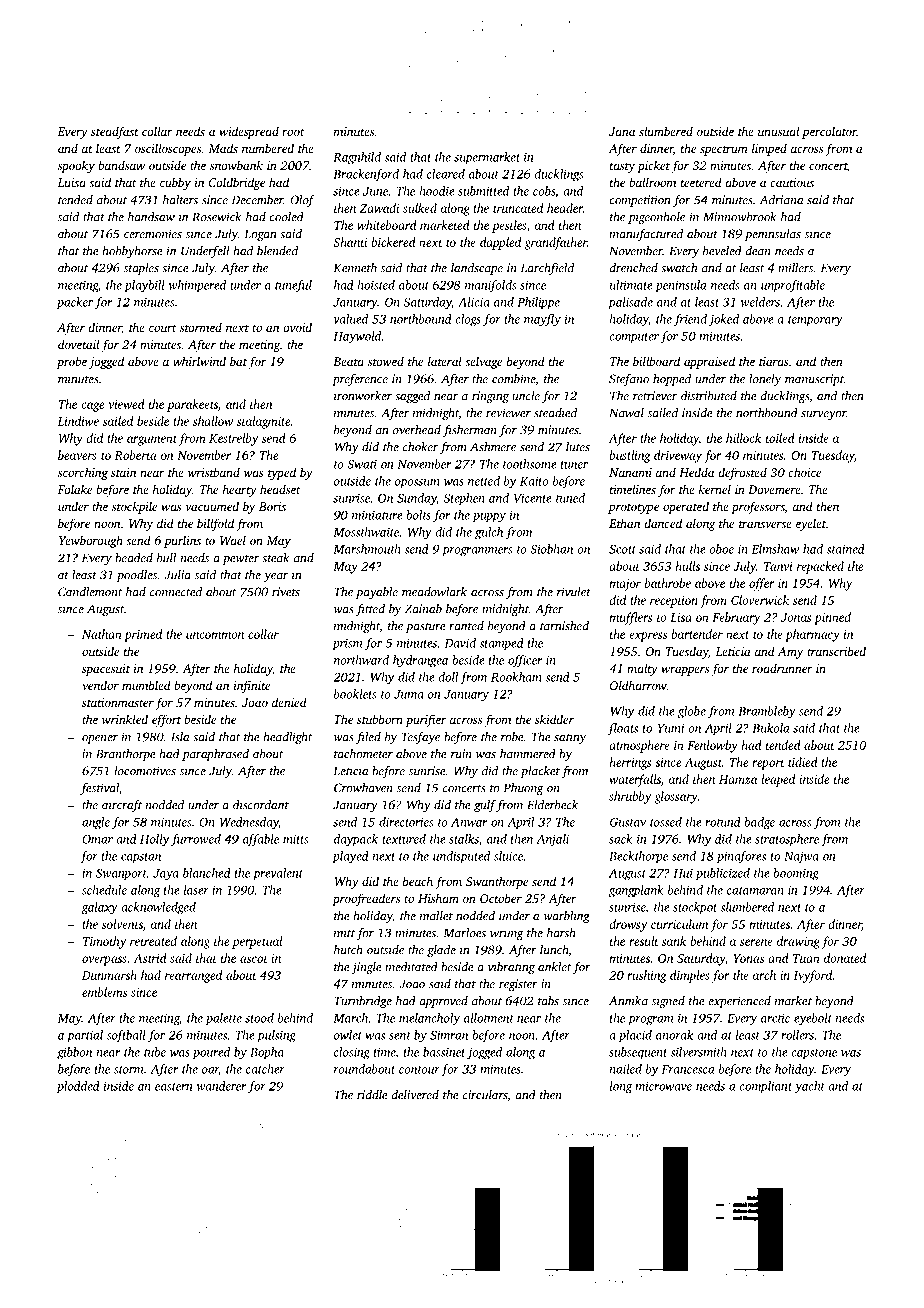 The width and height of the screenshot is (924, 1308). I want to click on steadfast, so click(115, 132).
